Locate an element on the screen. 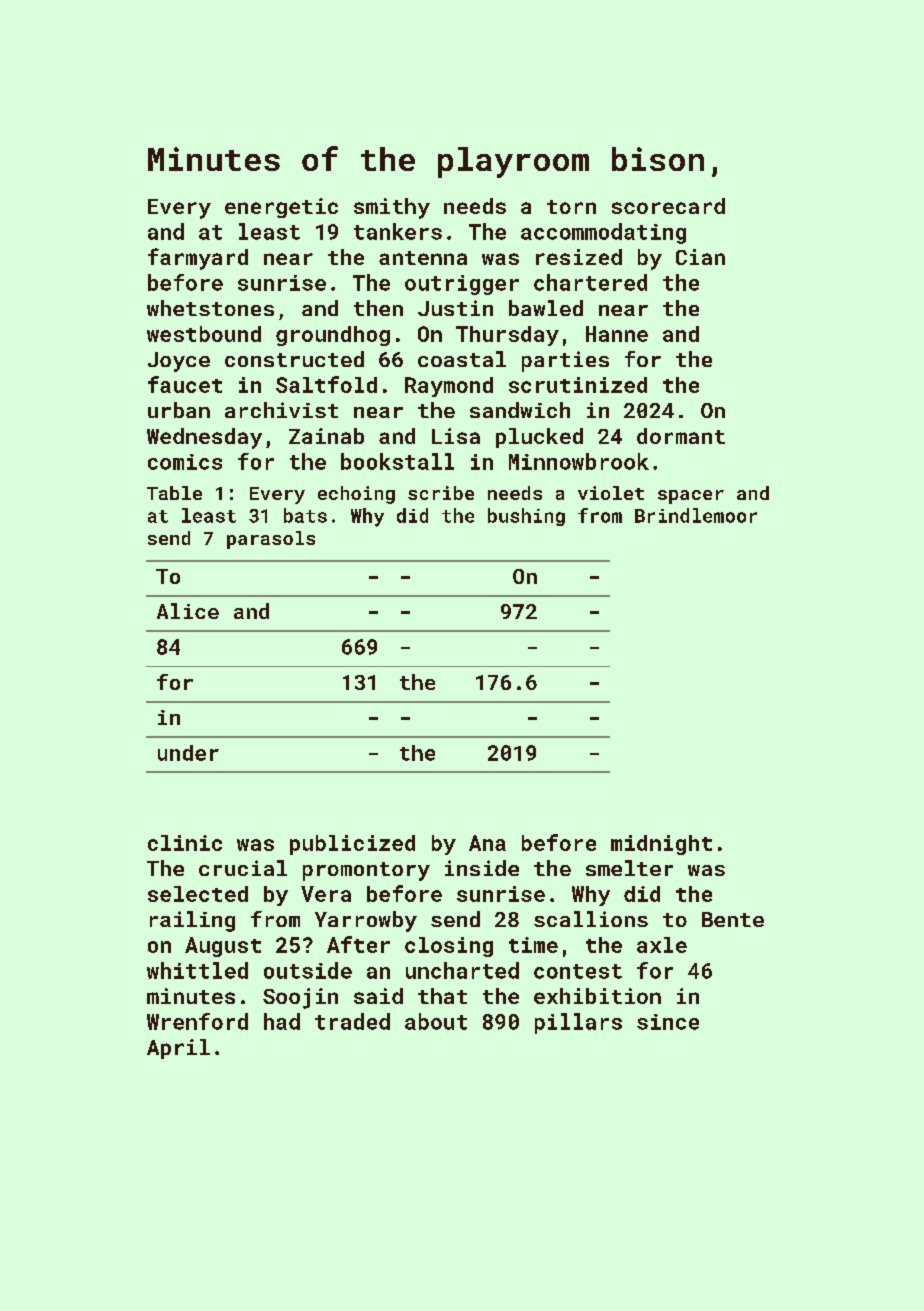  midnight is located at coordinates (661, 845).
